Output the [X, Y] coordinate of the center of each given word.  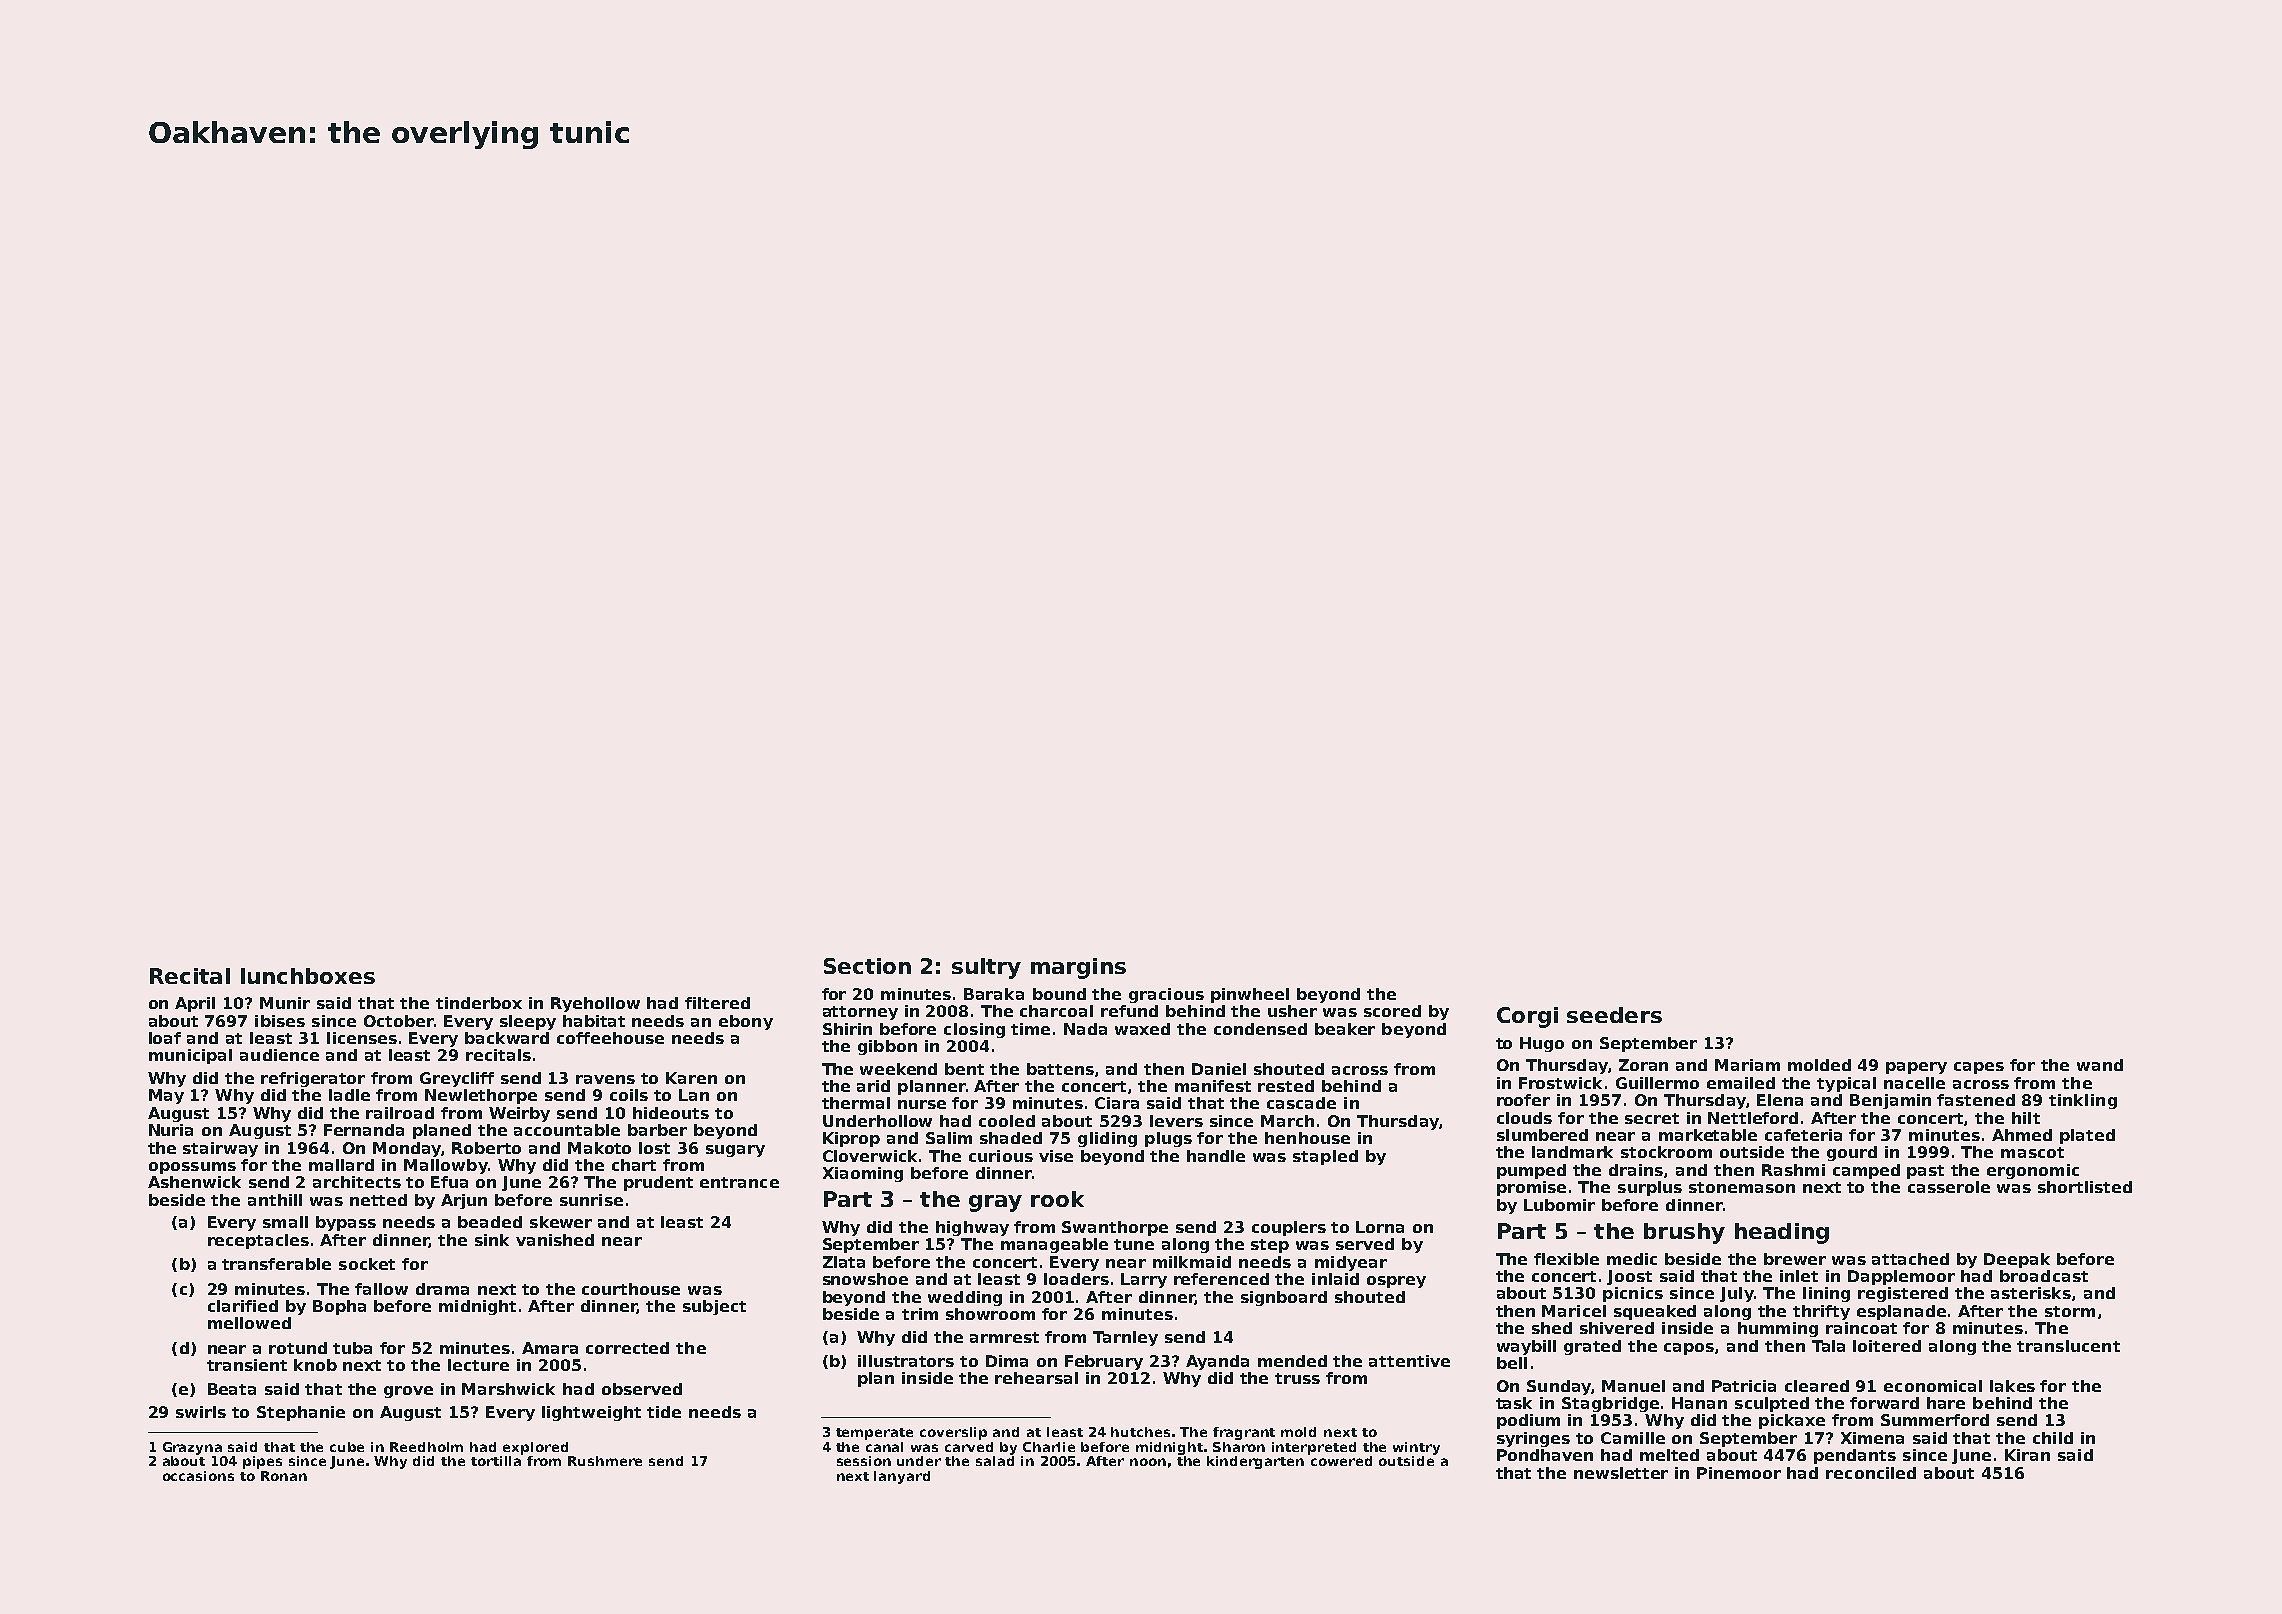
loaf [165, 1038]
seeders [1614, 1015]
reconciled [1871, 1473]
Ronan [284, 1476]
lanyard [902, 1477]
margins [1078, 968]
